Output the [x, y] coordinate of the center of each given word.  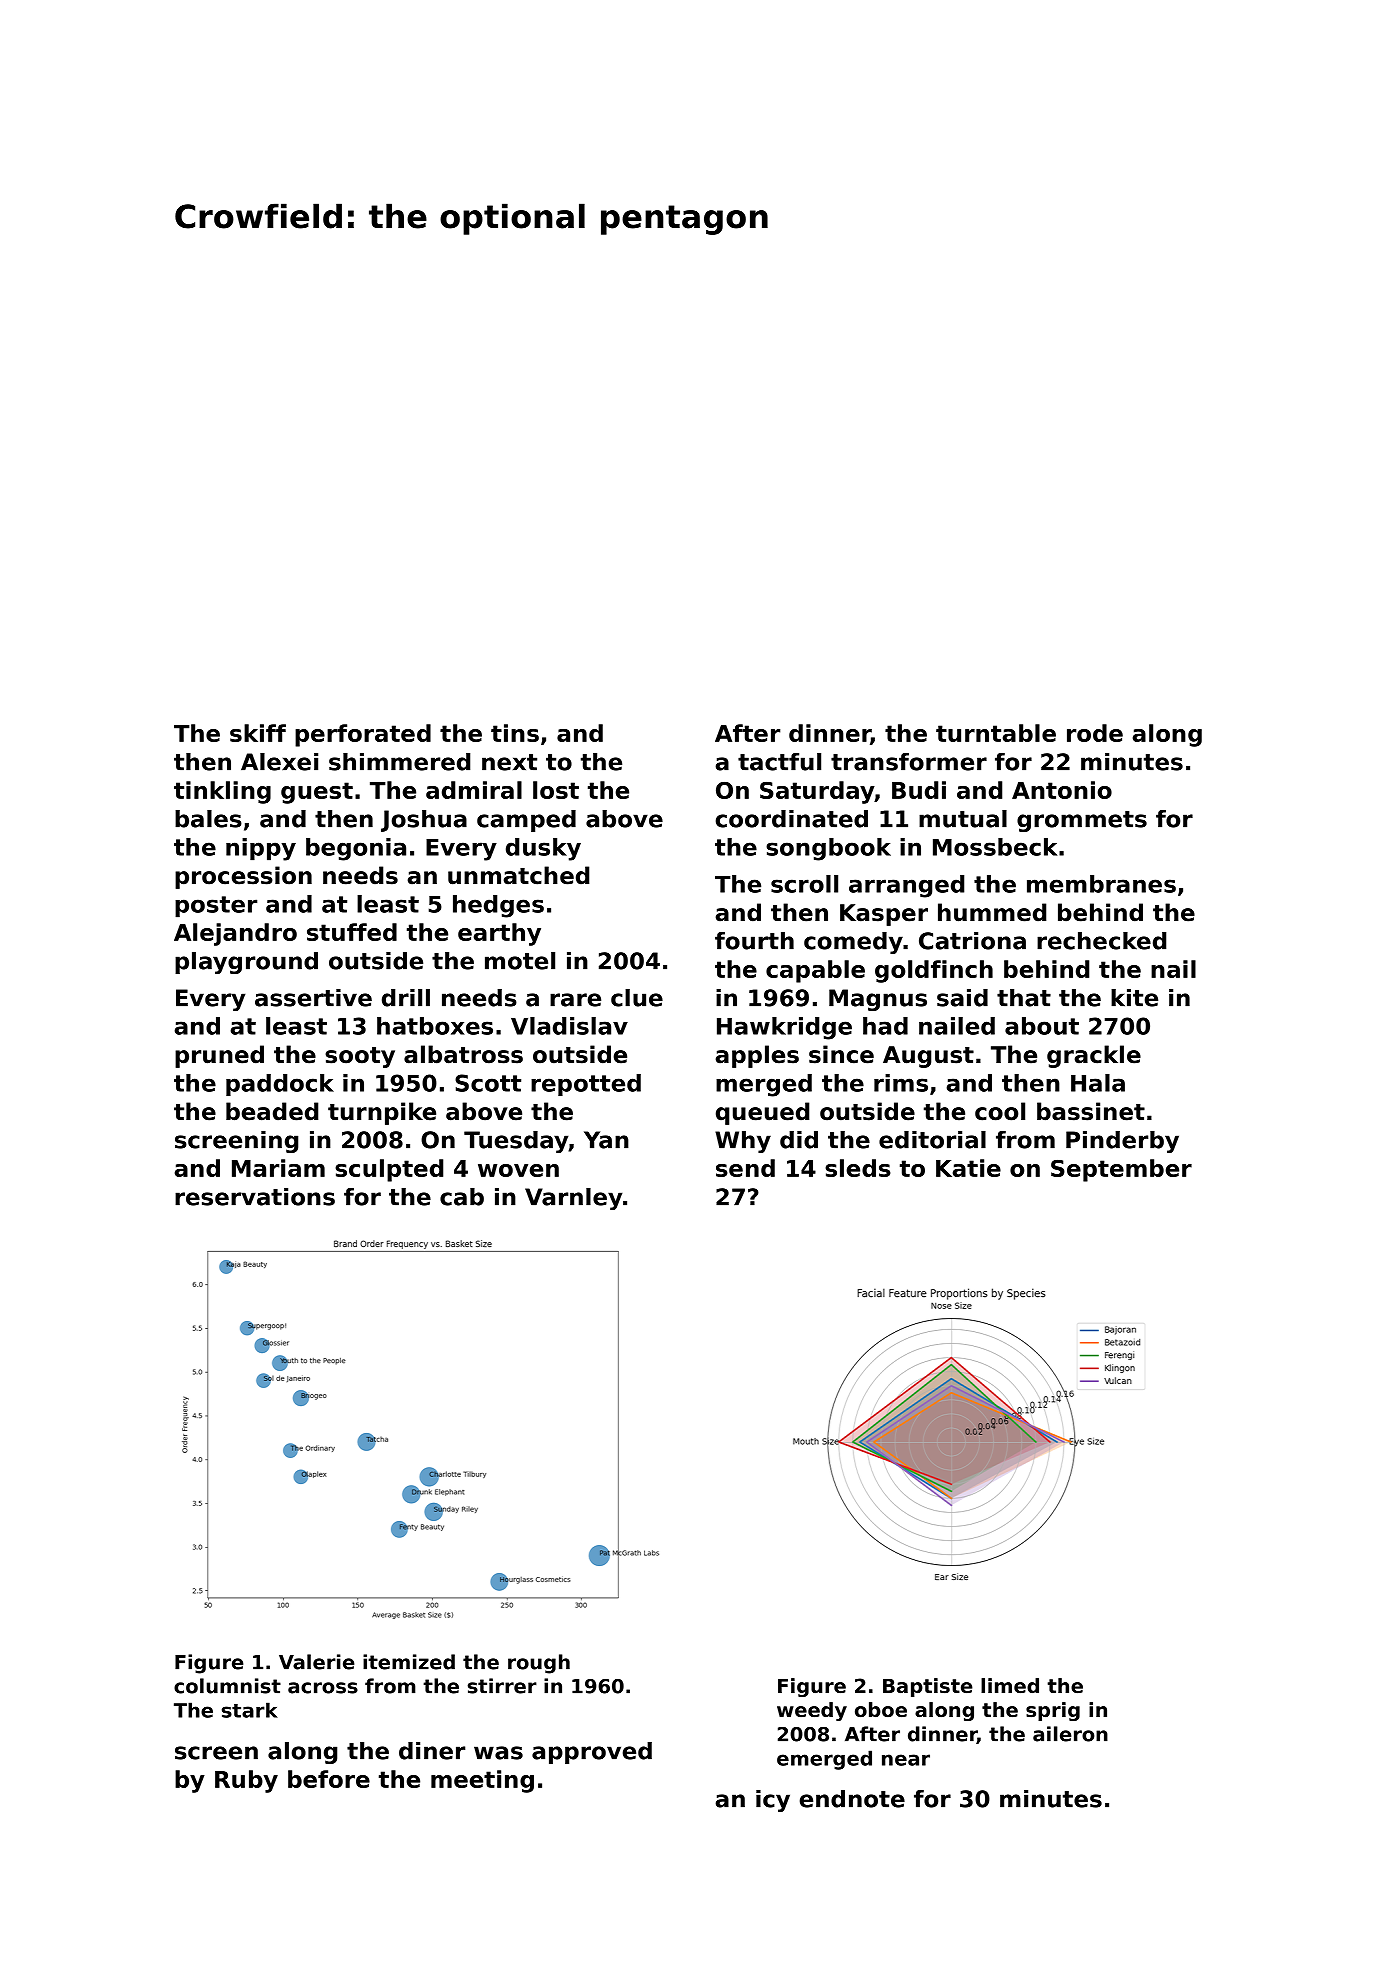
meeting [482, 1781]
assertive [313, 998]
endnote [852, 1799]
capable [815, 971]
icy [773, 1801]
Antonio [1062, 790]
